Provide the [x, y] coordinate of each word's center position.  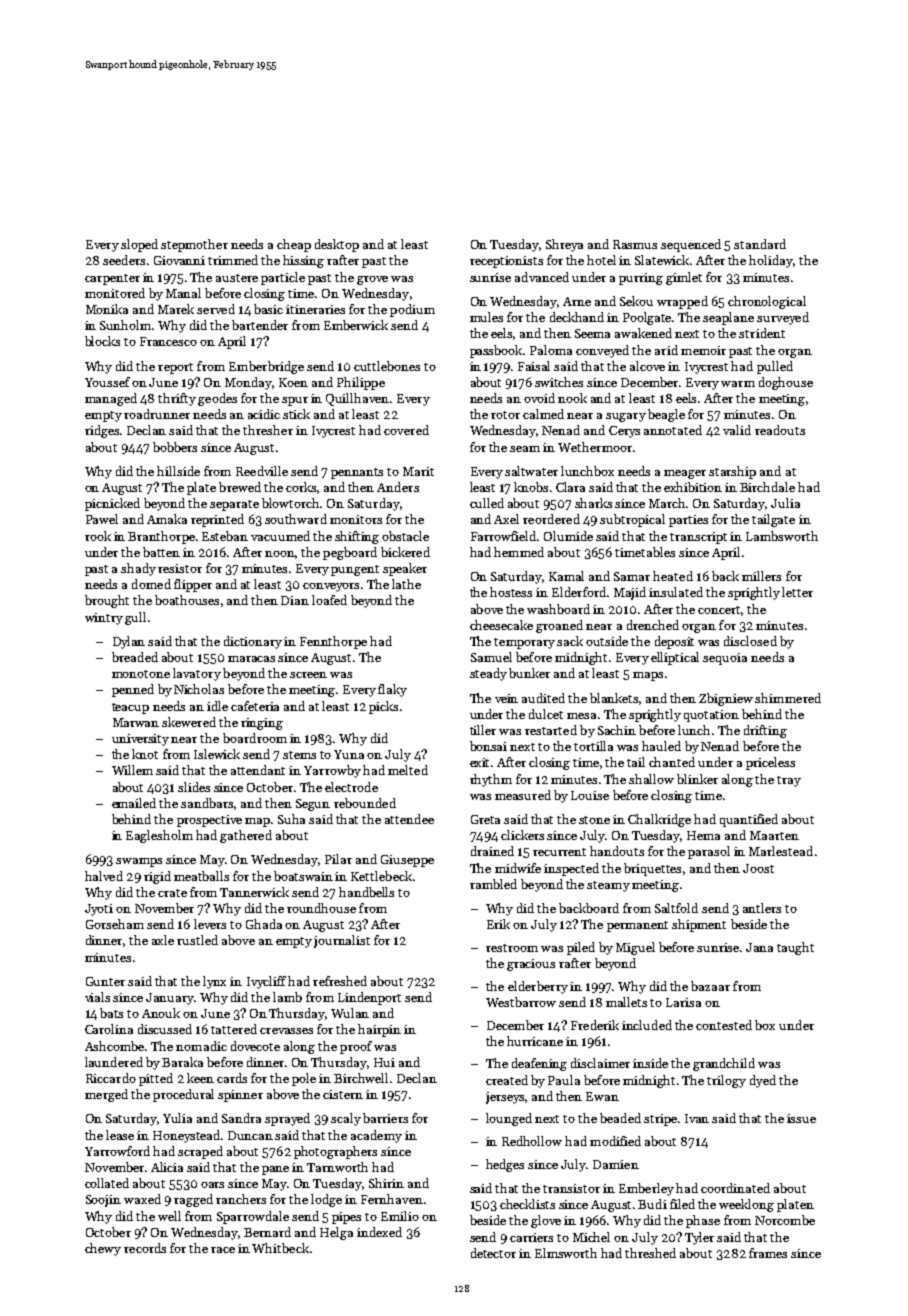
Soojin [103, 1201]
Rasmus [635, 244]
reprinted [217, 520]
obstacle [405, 536]
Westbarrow [521, 1002]
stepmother [194, 245]
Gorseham [115, 924]
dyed [763, 1081]
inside [650, 1063]
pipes [346, 1218]
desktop [337, 245]
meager [685, 474]
